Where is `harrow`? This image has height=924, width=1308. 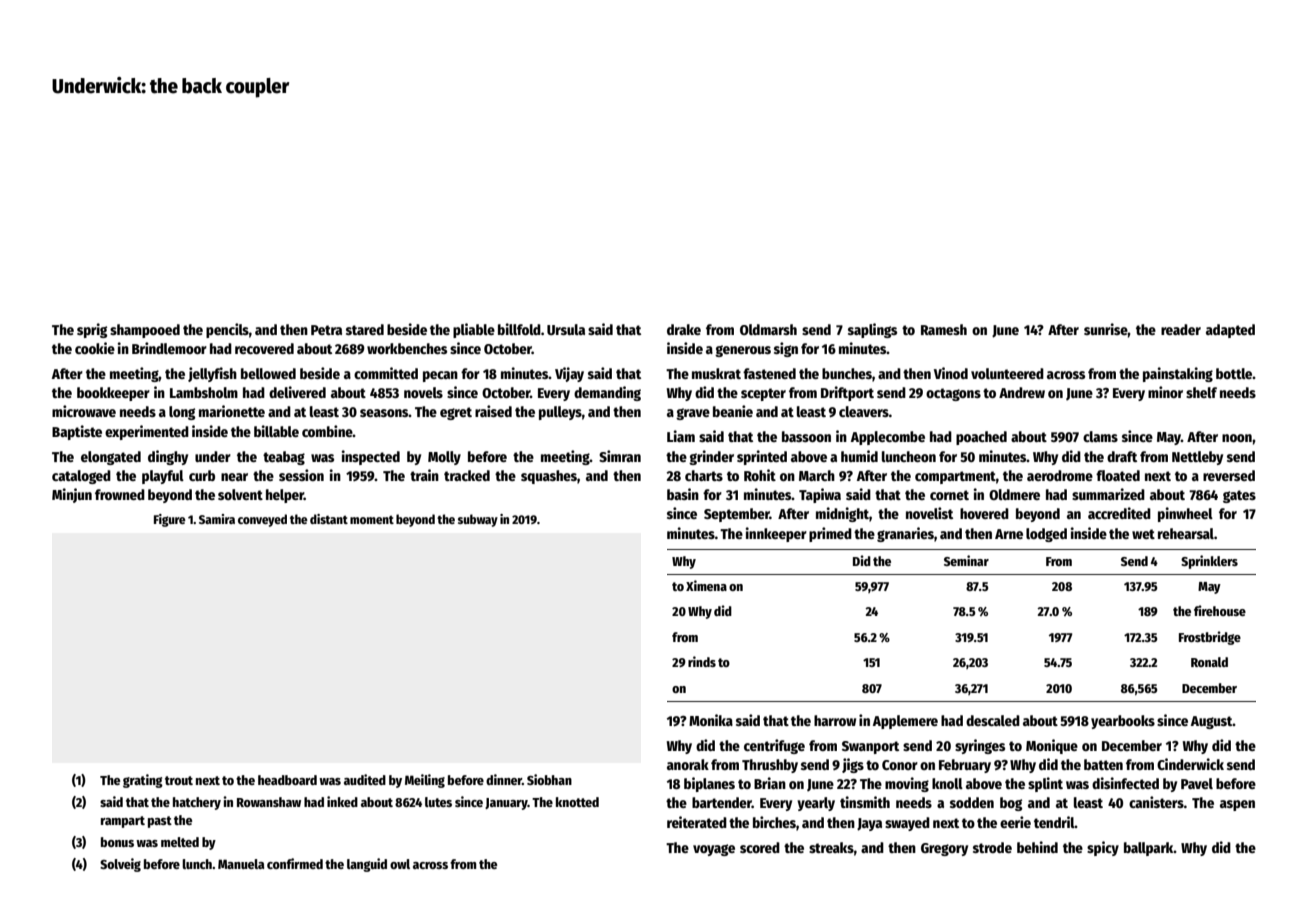
harrow is located at coordinates (835, 720).
